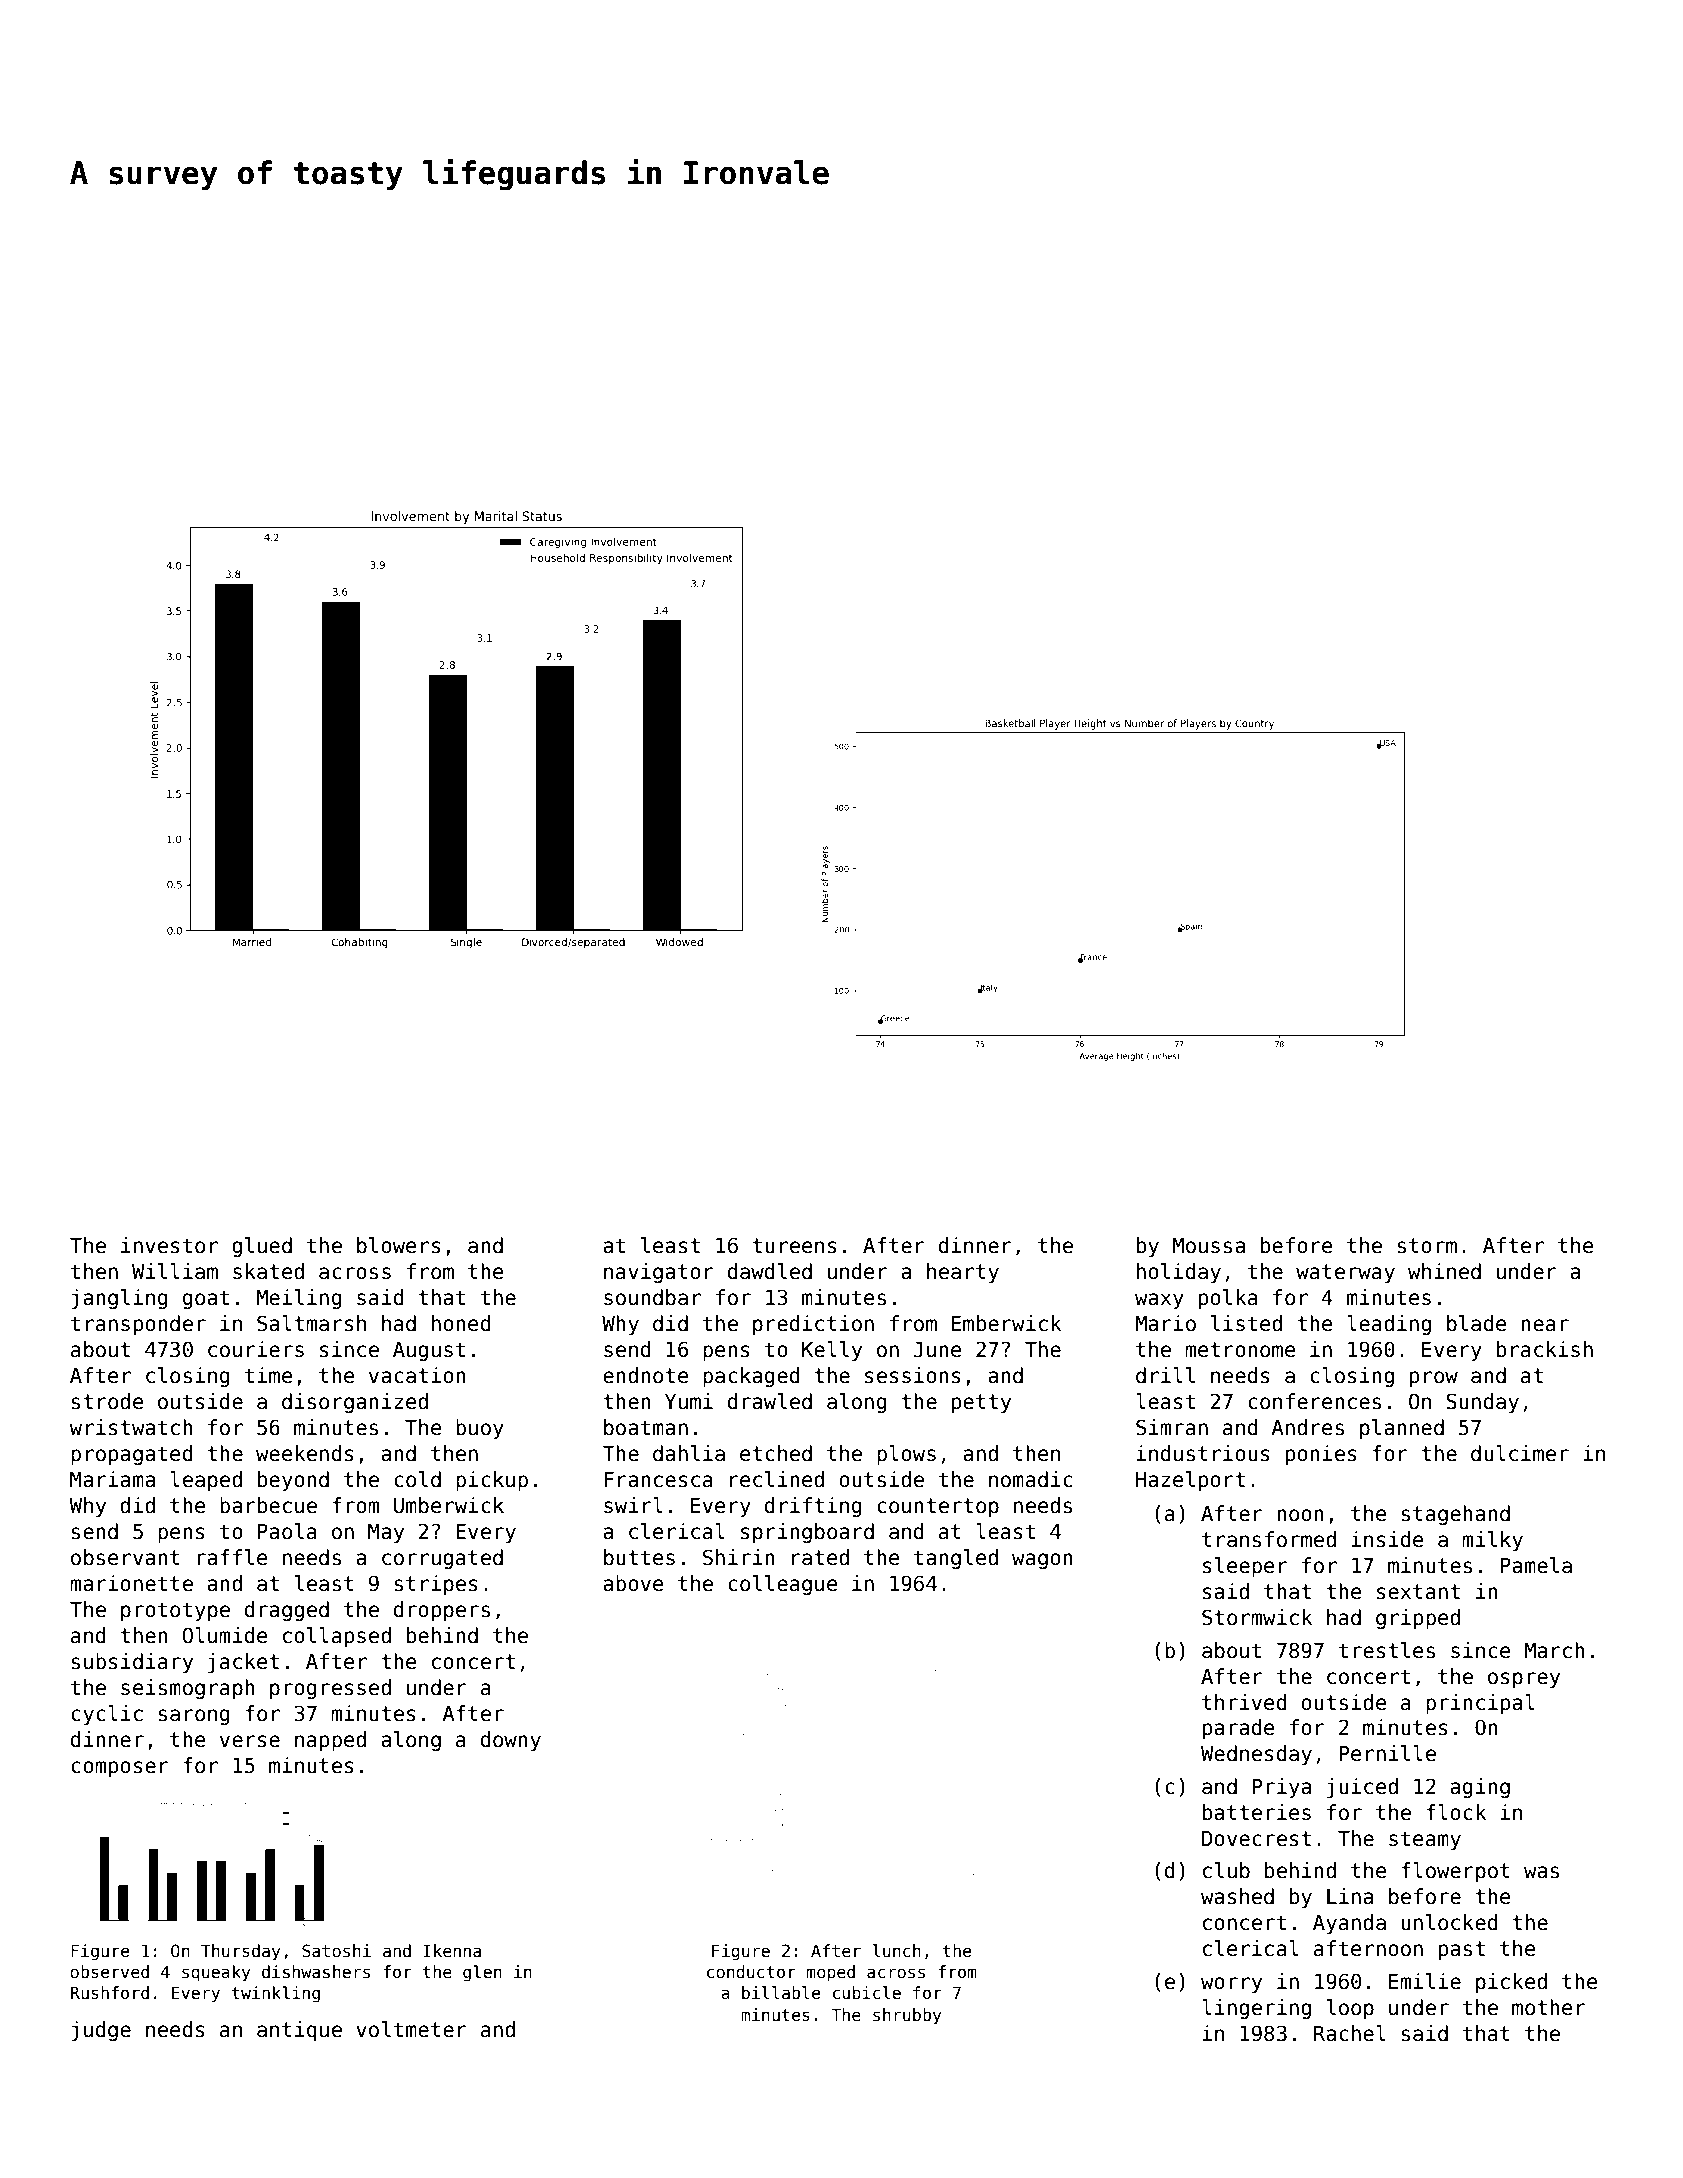  I want to click on investor, so click(169, 1245).
